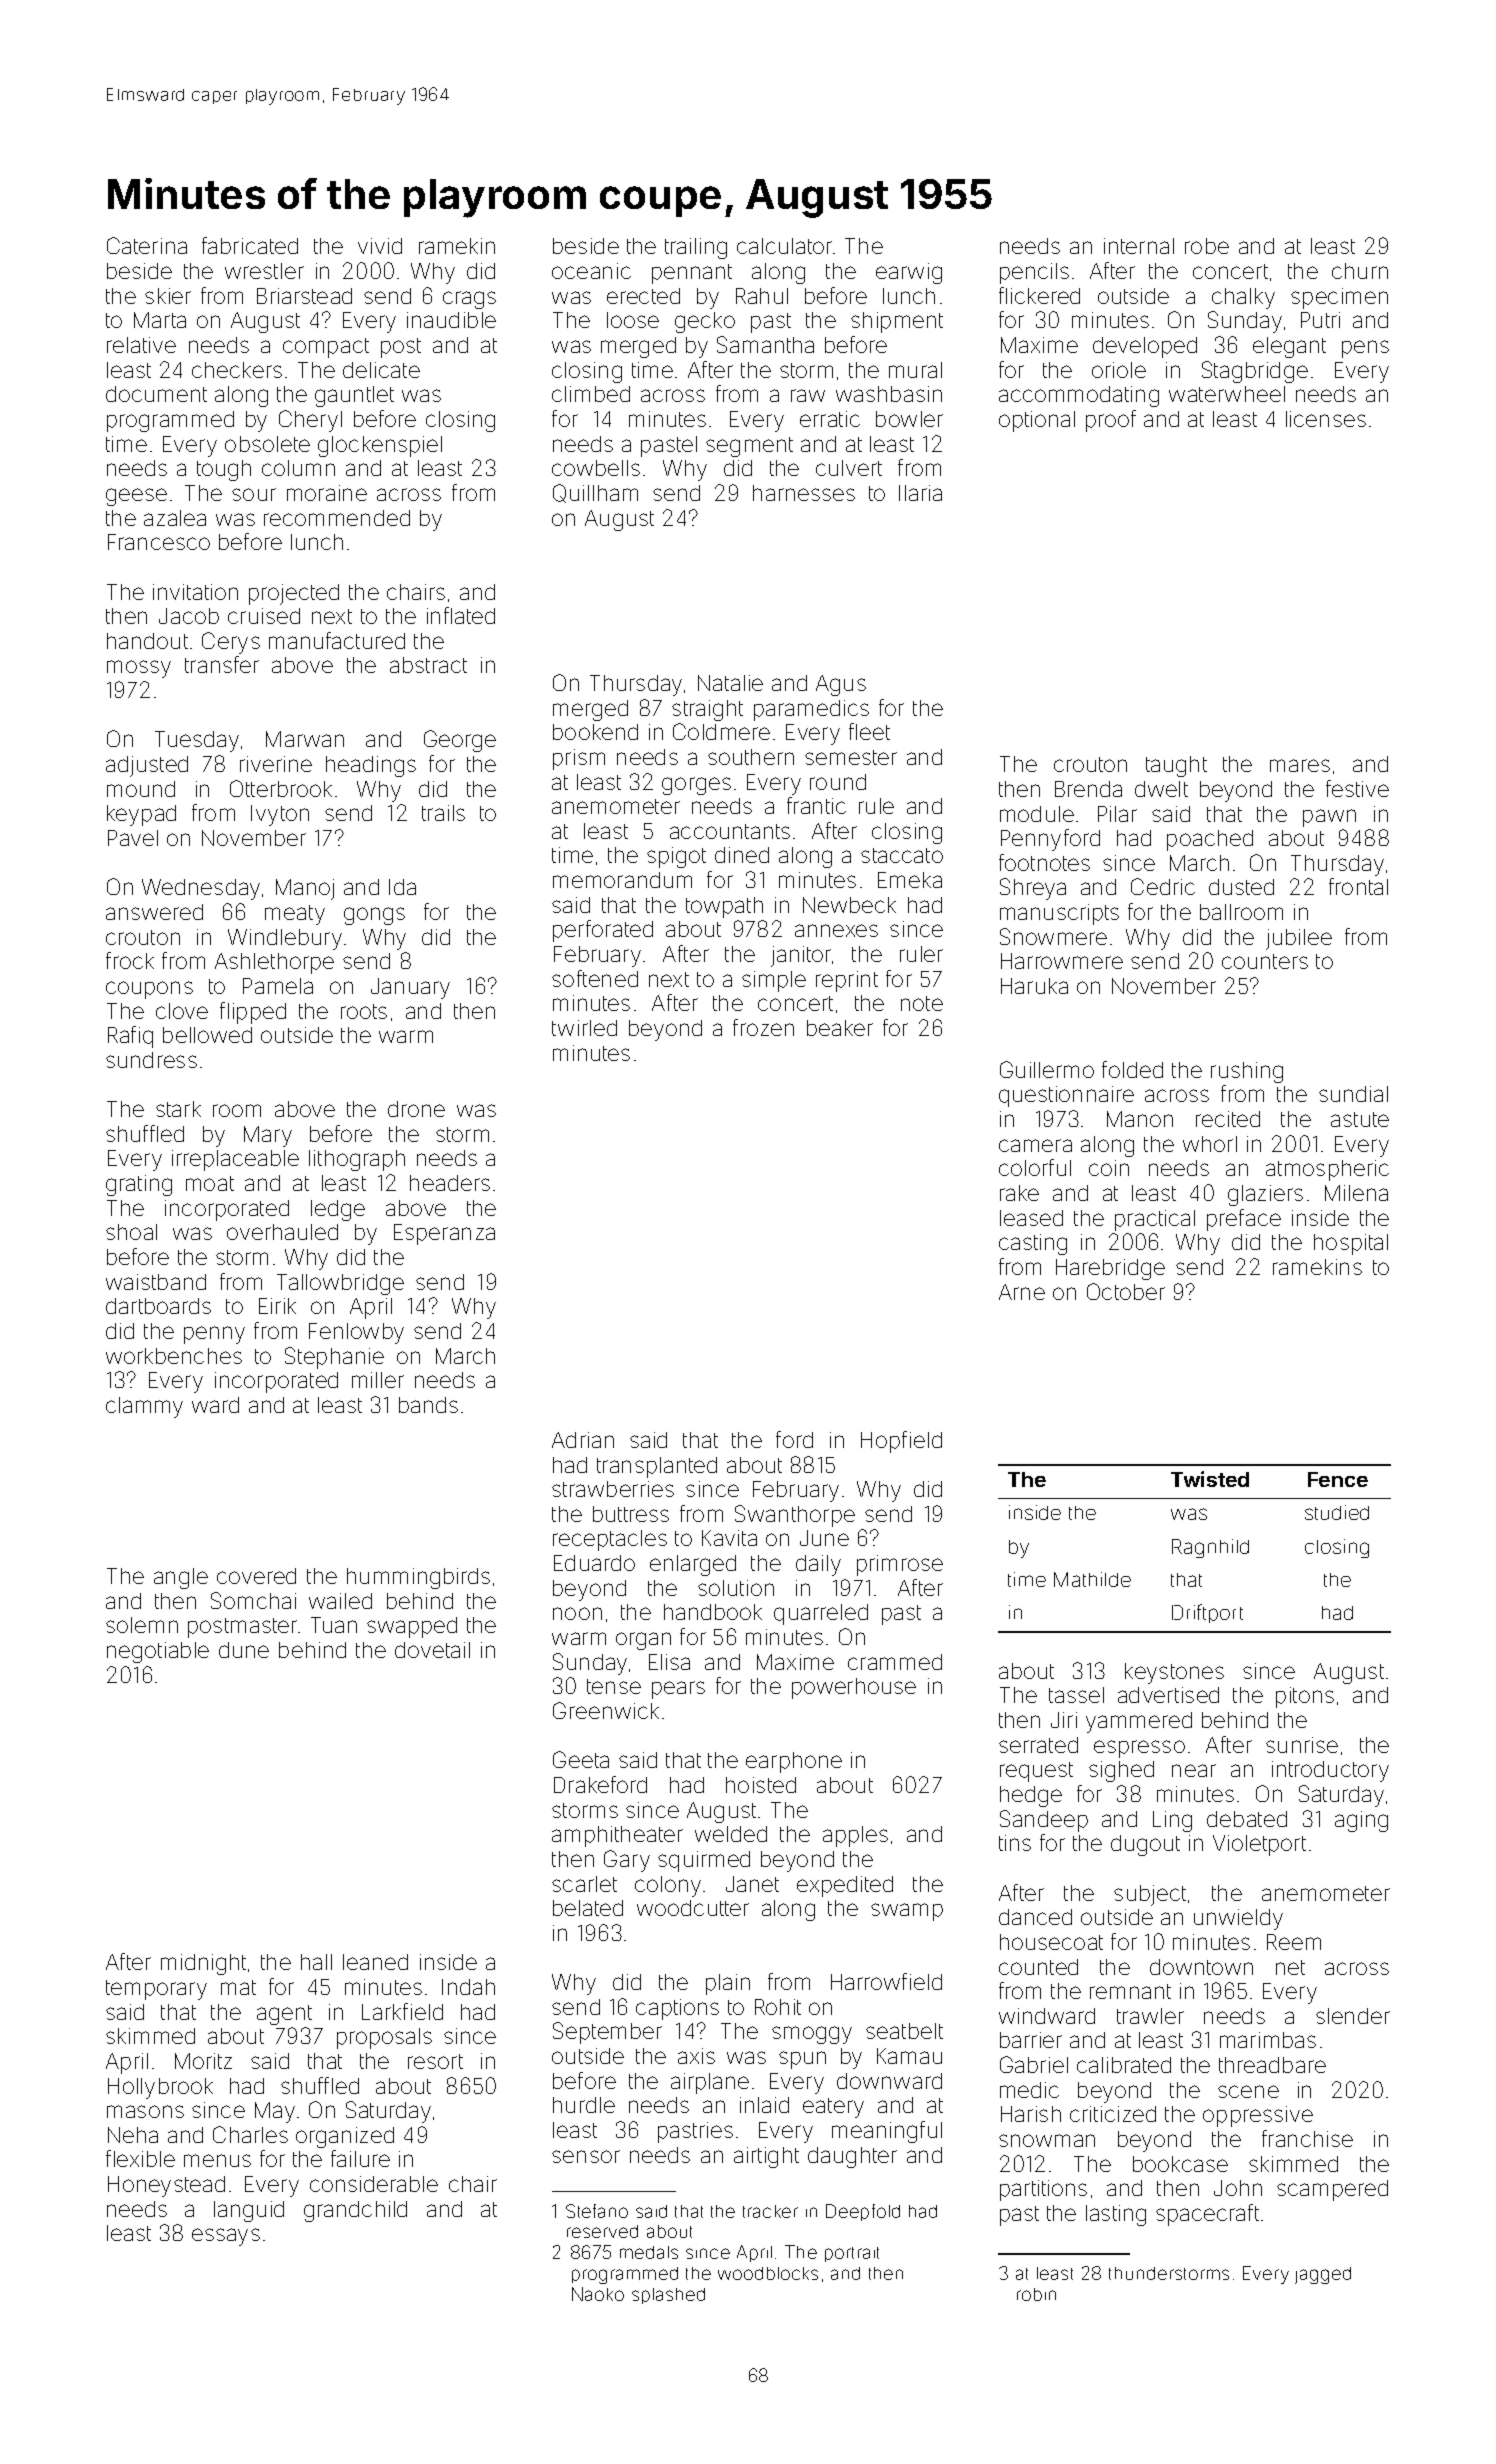 The height and width of the document is (2464, 1496). I want to click on hummingbirds, so click(418, 1578).
